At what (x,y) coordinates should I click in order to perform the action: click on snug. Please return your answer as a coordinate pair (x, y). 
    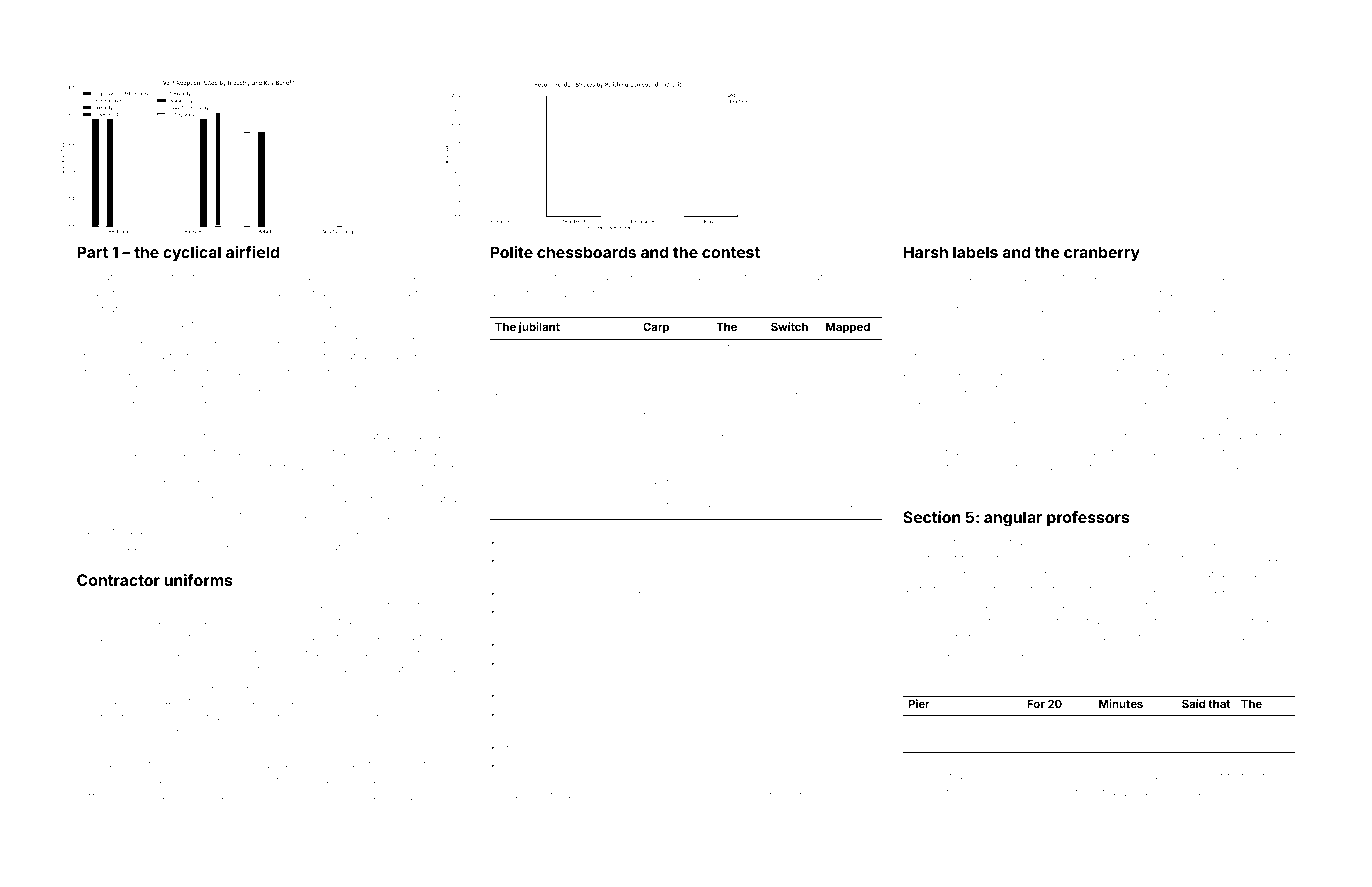
    Looking at the image, I should click on (234, 342).
